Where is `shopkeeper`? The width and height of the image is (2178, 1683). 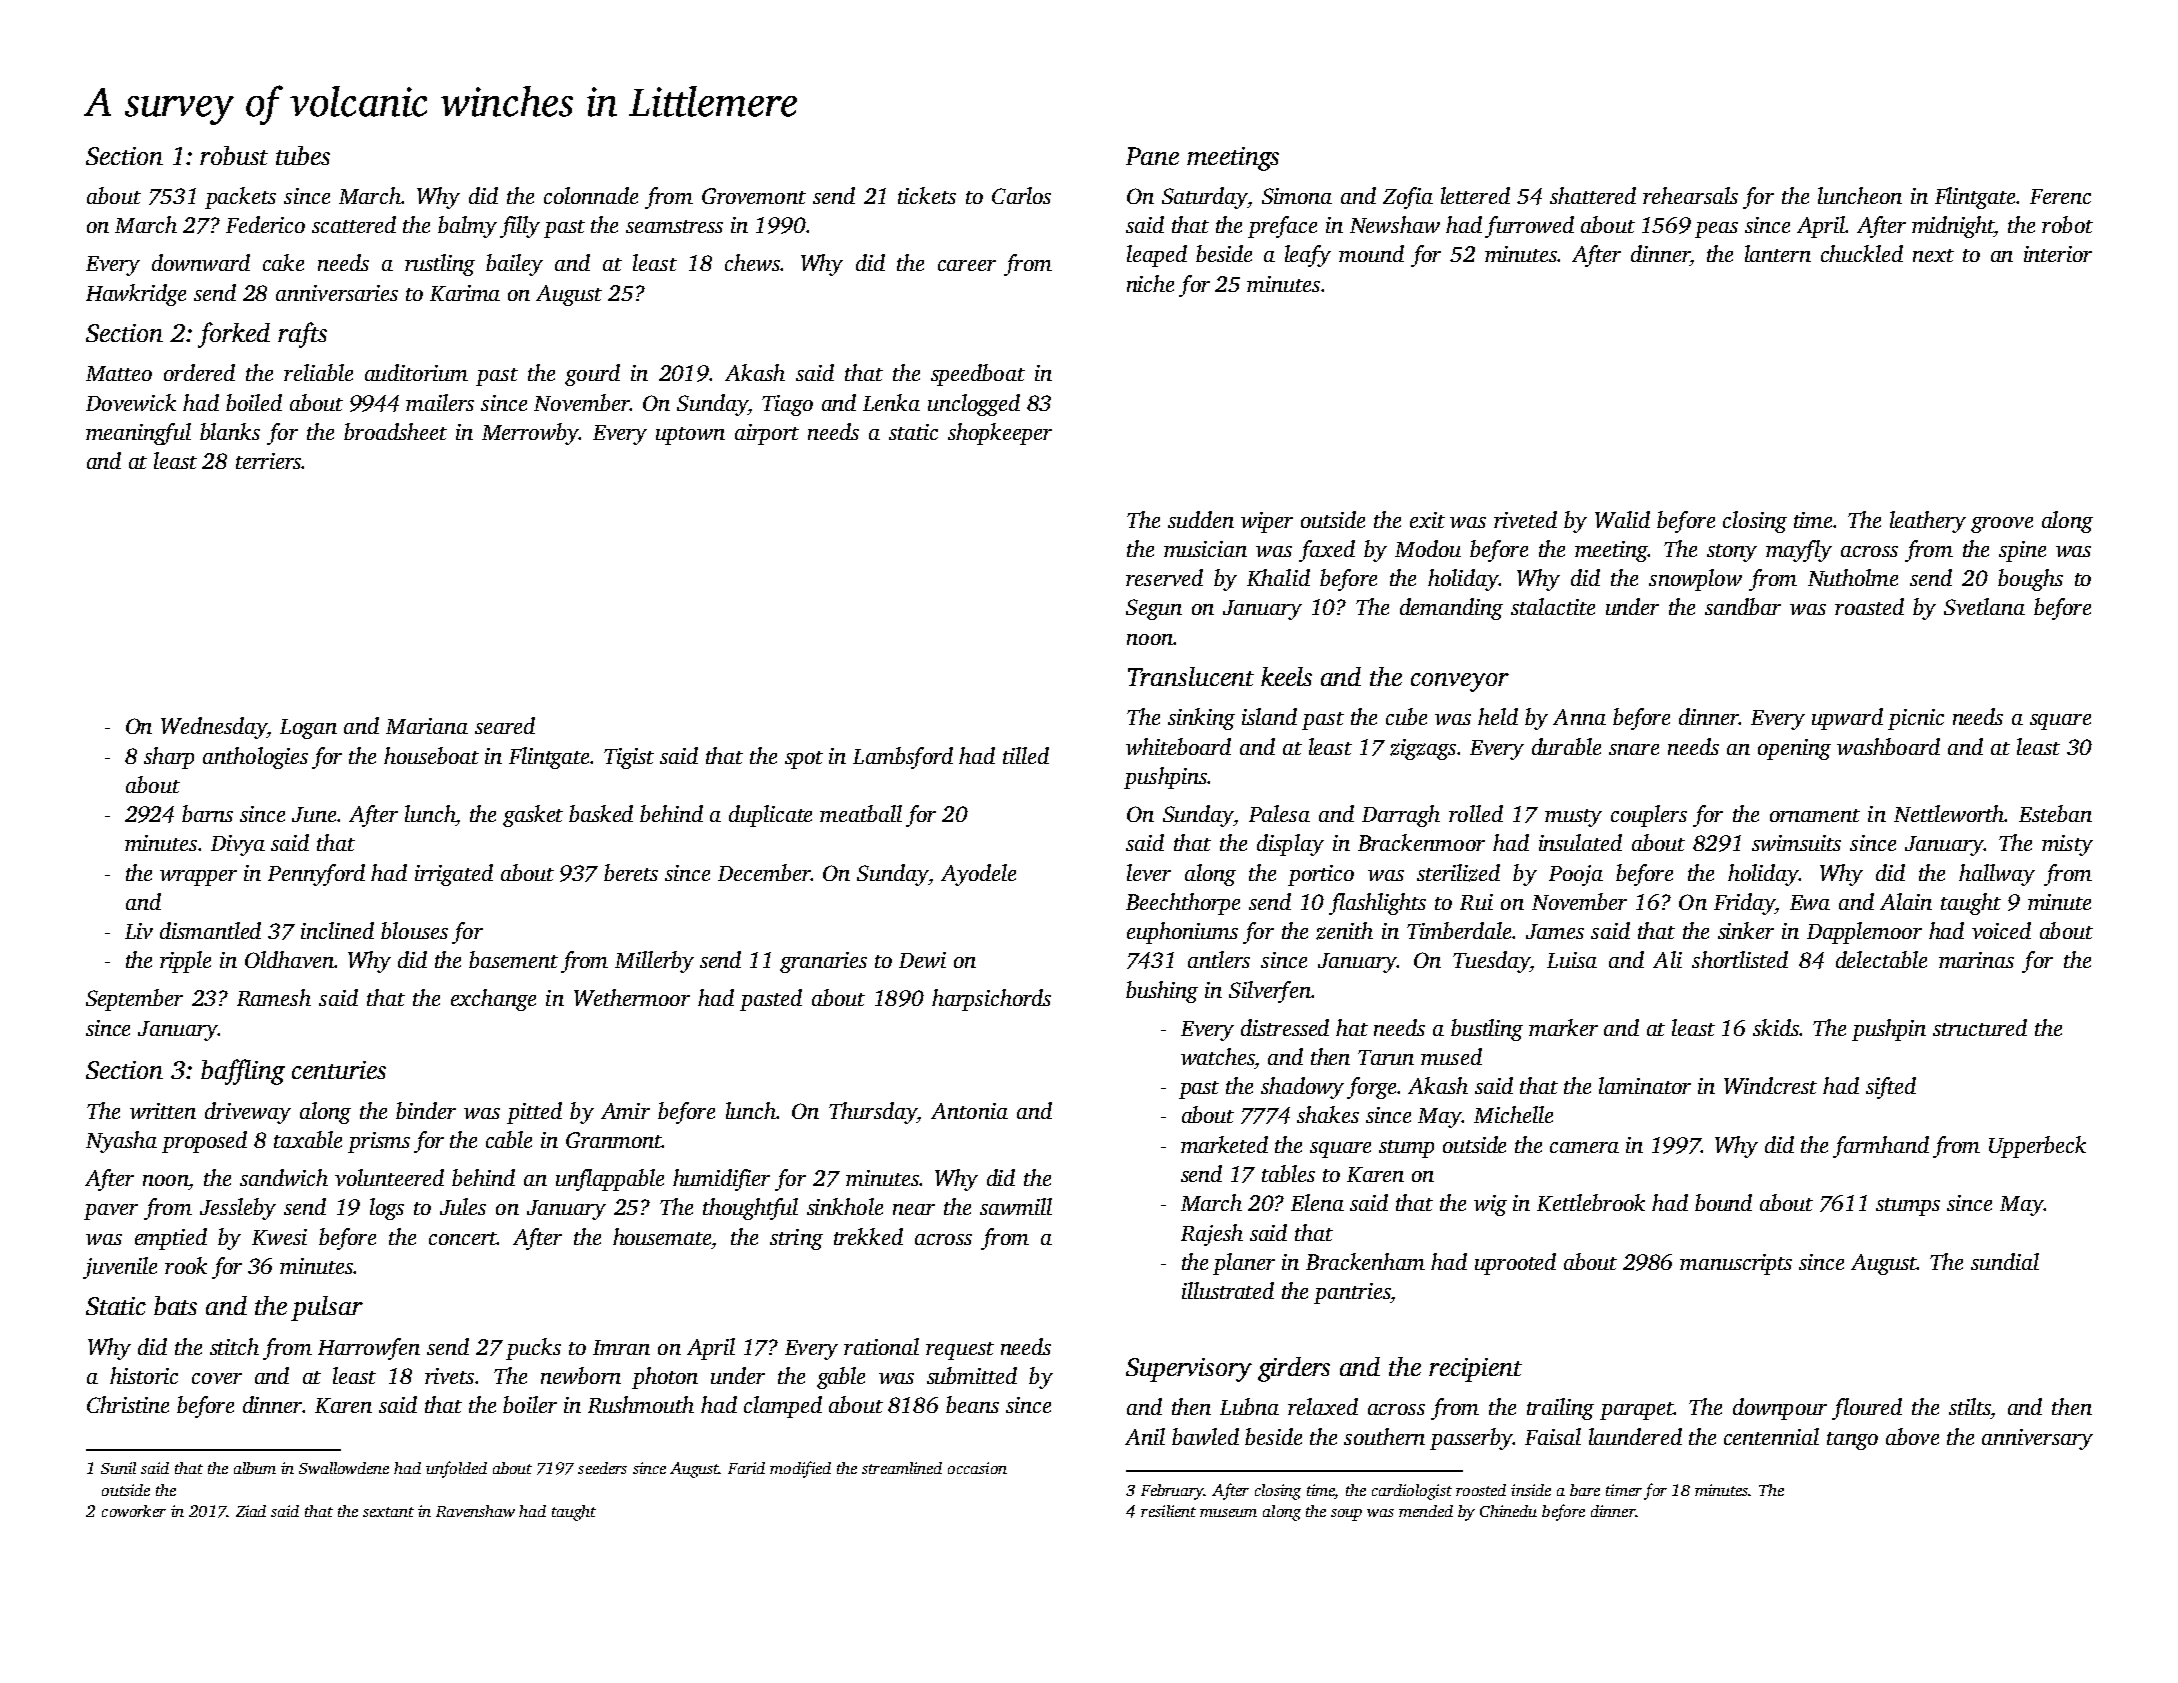 shopkeeper is located at coordinates (1000, 434).
